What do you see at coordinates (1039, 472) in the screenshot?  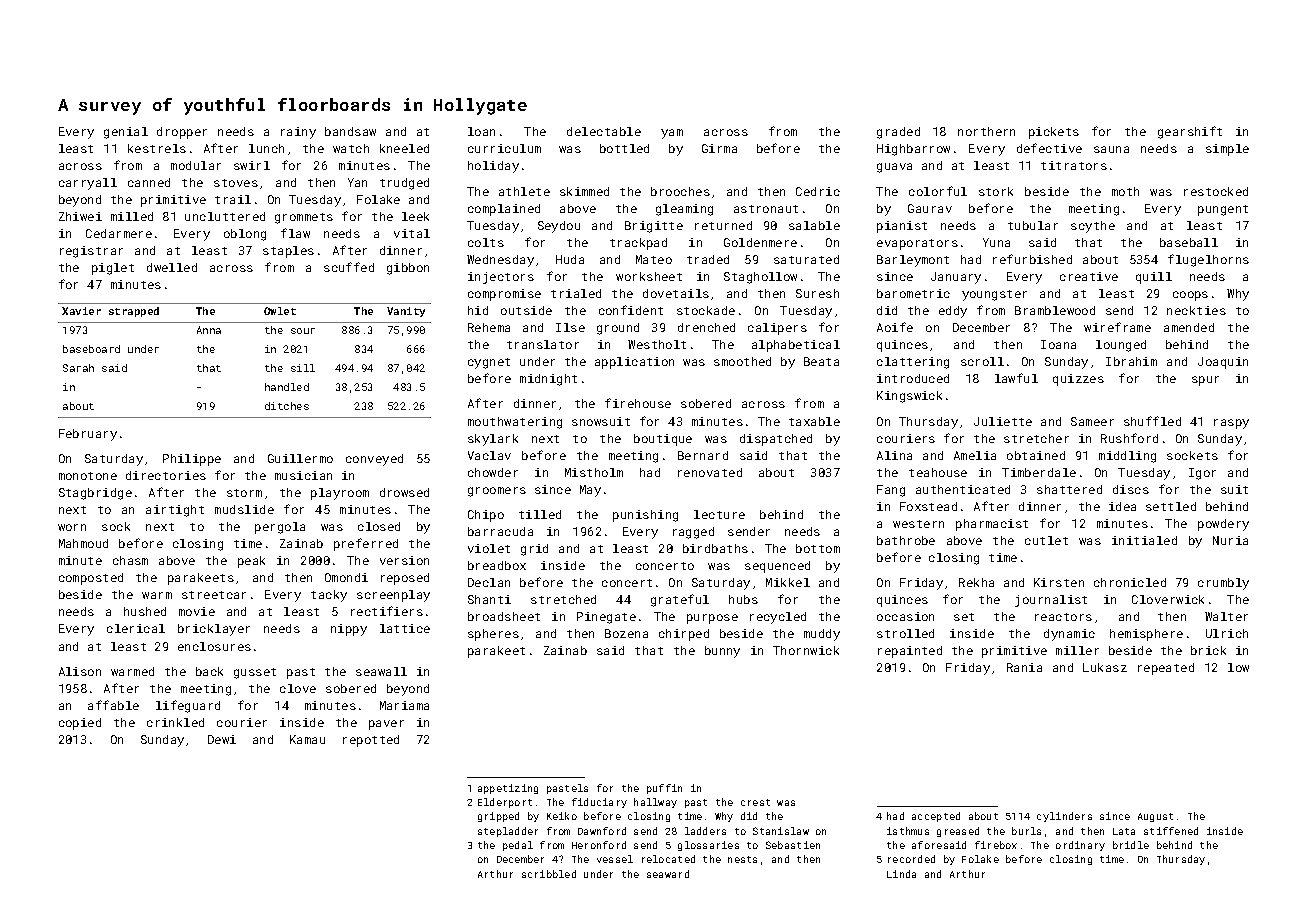 I see `Timberdale` at bounding box center [1039, 472].
